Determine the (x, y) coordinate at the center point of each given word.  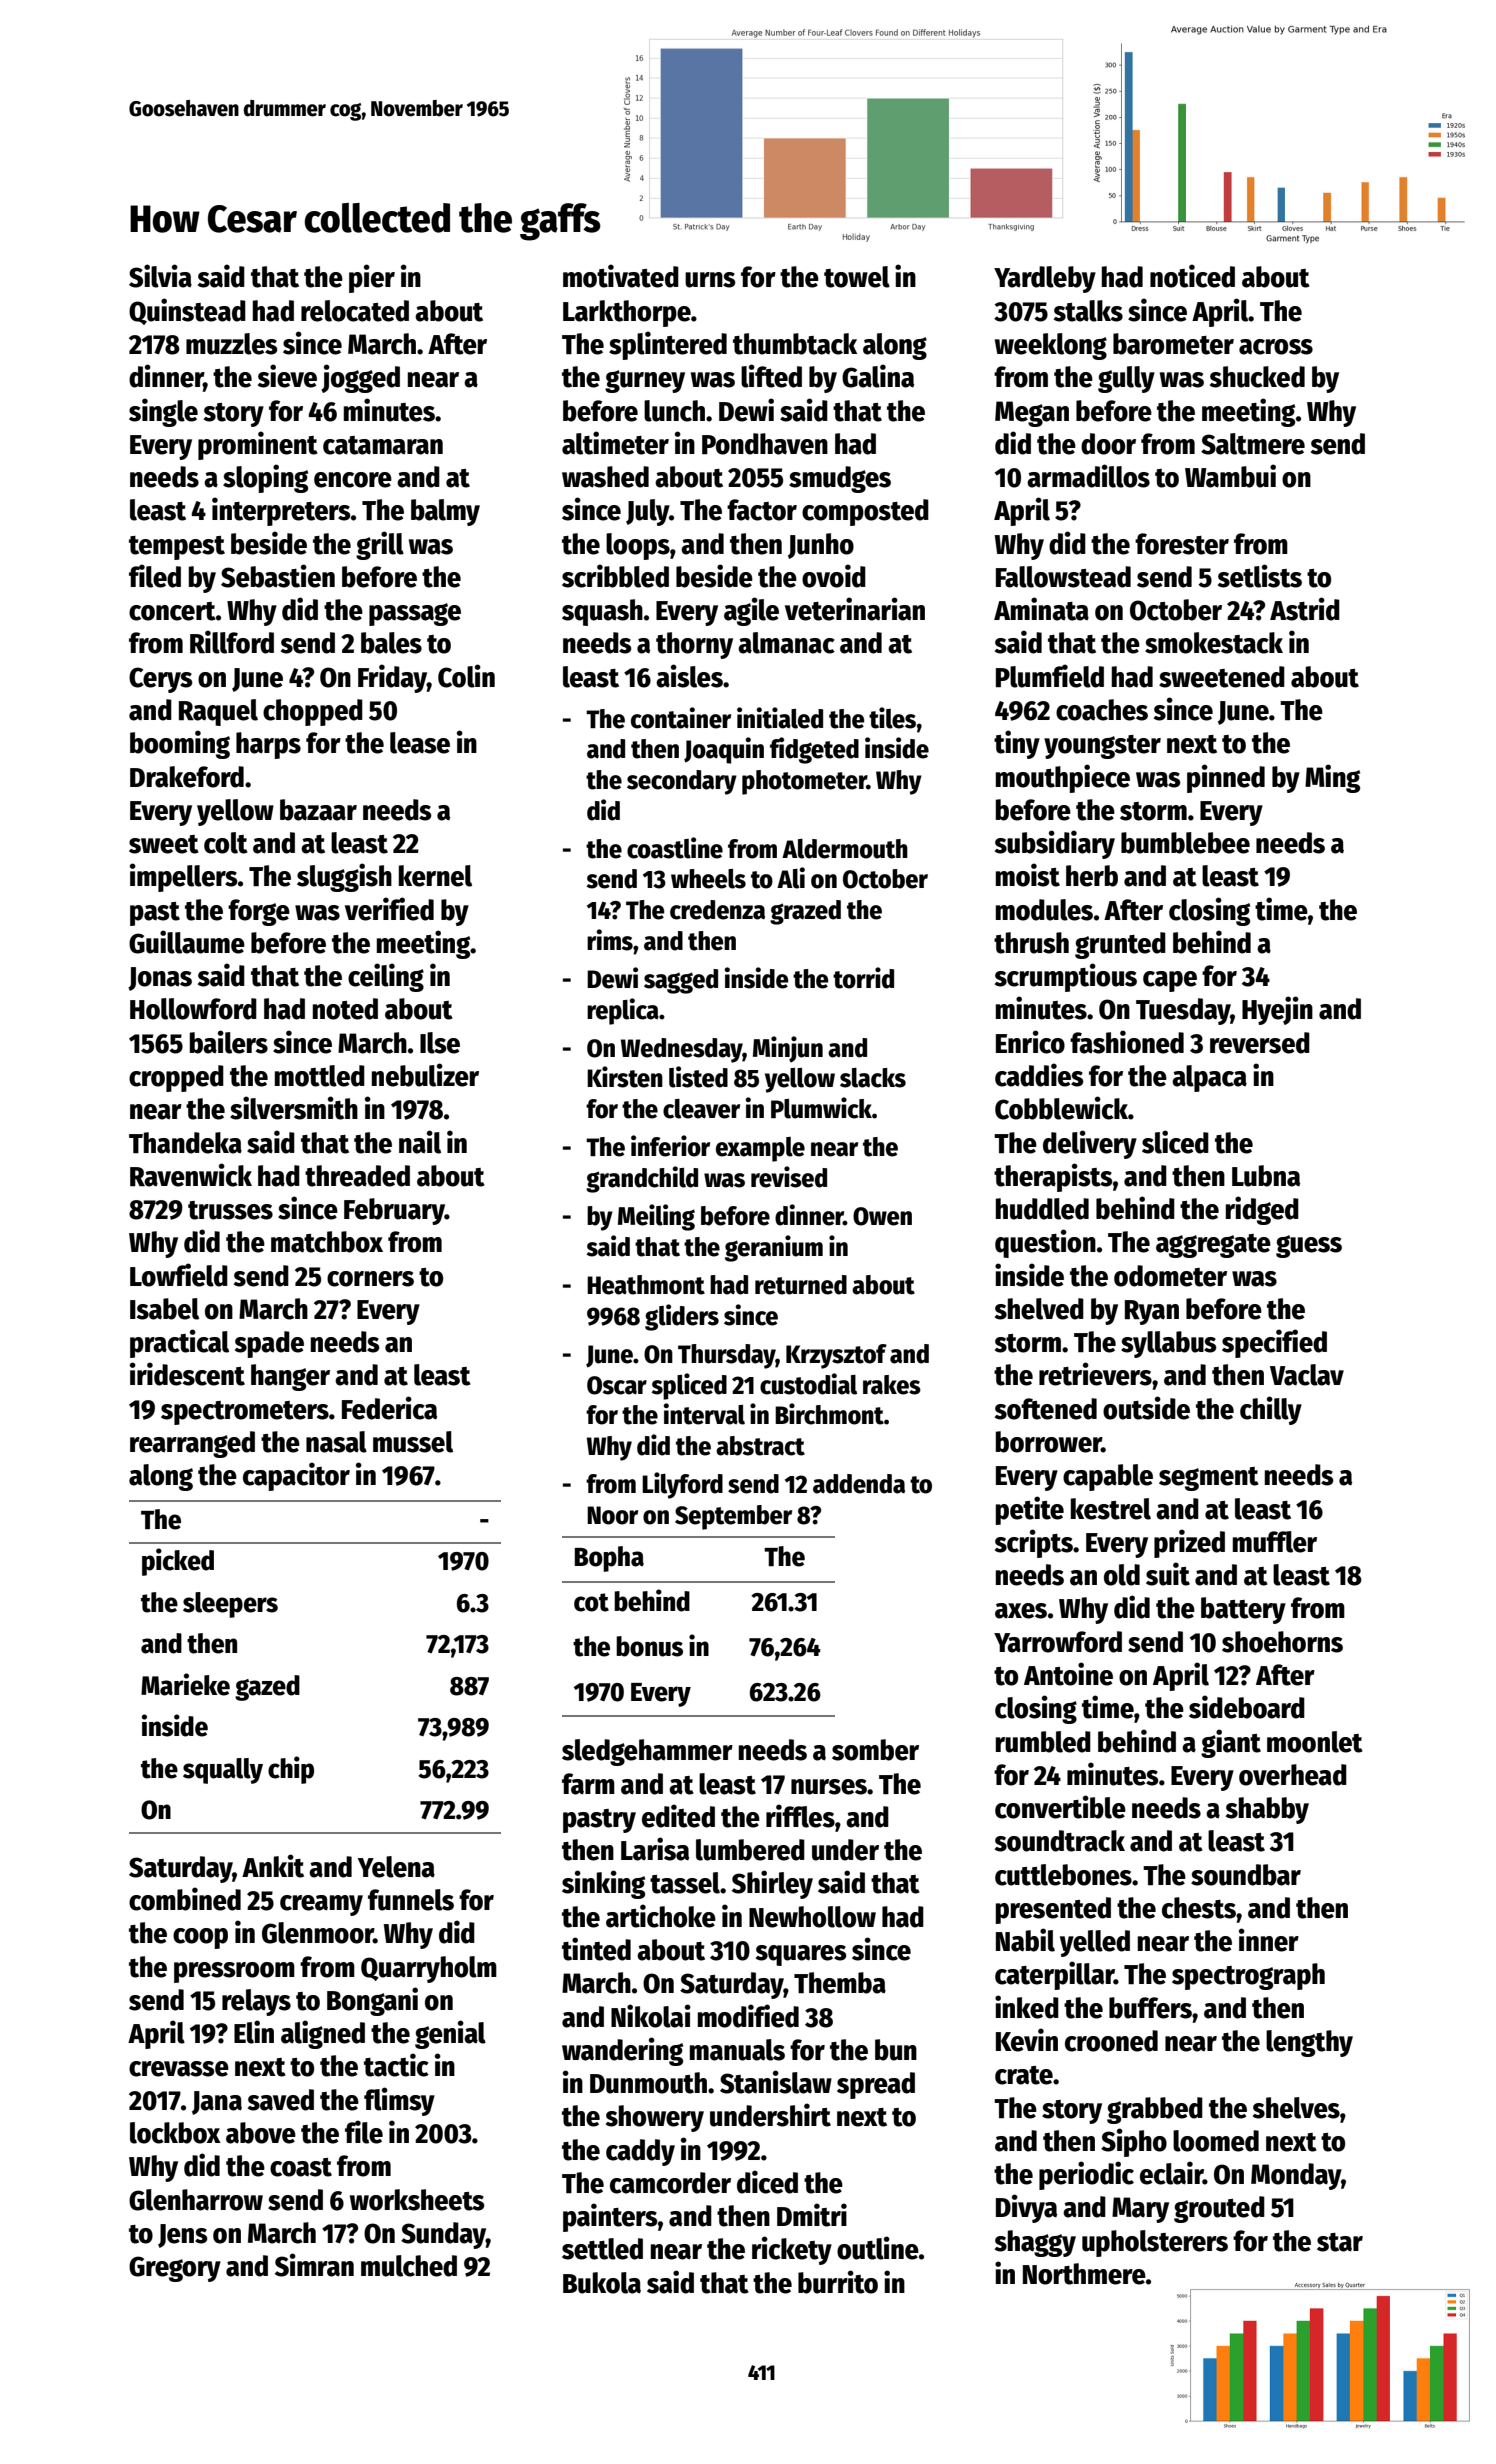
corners (370, 1279)
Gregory (175, 2269)
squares (801, 1955)
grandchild (642, 1179)
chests (1199, 1908)
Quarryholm (429, 1969)
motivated (621, 276)
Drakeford (187, 777)
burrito (838, 2282)
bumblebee (1185, 843)
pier (372, 278)
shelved (1039, 1309)
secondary (682, 782)
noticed (1192, 276)
